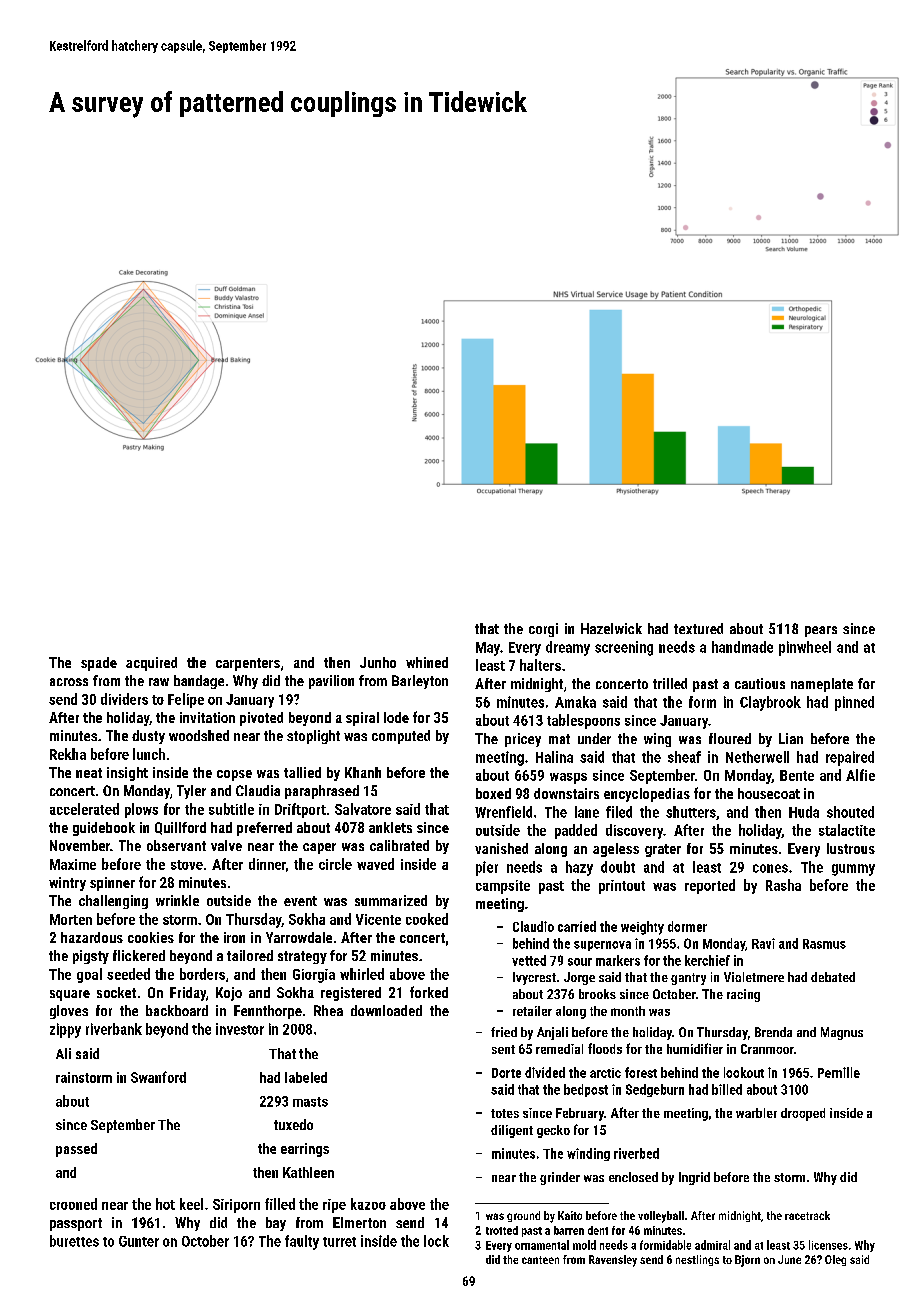 The image size is (924, 1308). What do you see at coordinates (575, 702) in the document?
I see `Amaka` at bounding box center [575, 702].
